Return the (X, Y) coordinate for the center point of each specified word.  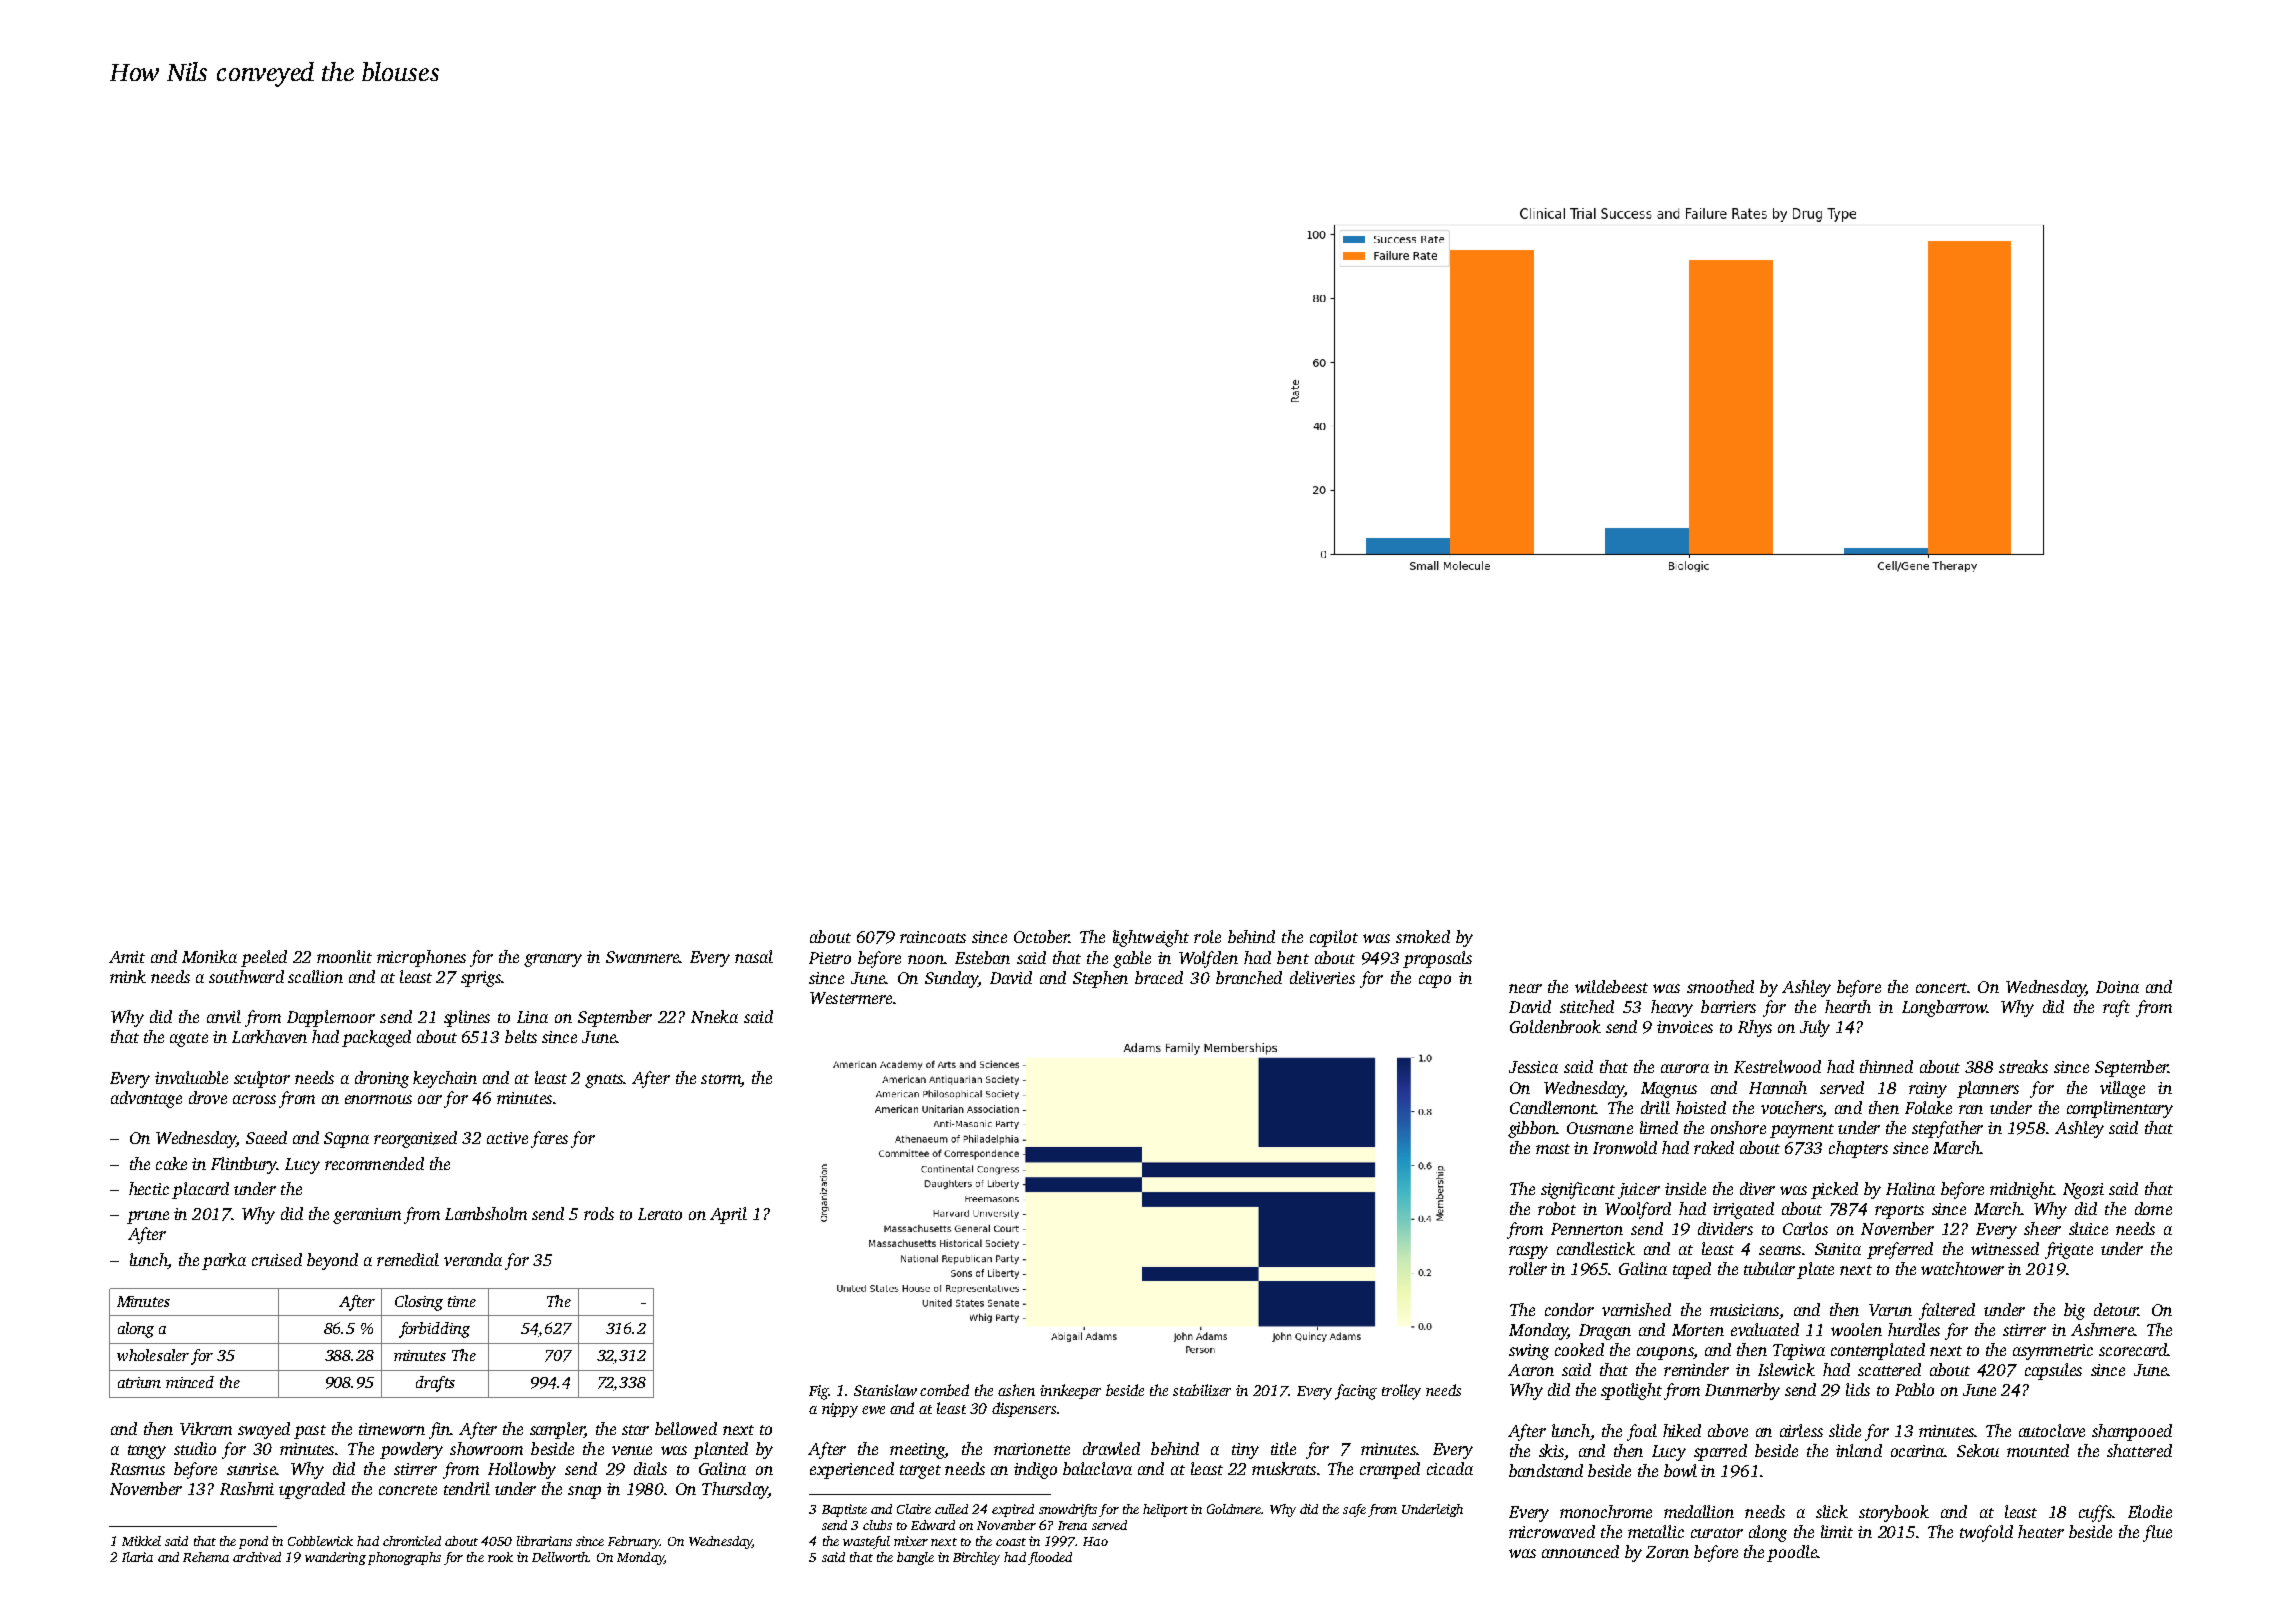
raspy (1528, 1252)
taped (1692, 1270)
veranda (473, 1259)
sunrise (251, 1469)
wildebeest (1611, 986)
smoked (1423, 936)
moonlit (344, 956)
